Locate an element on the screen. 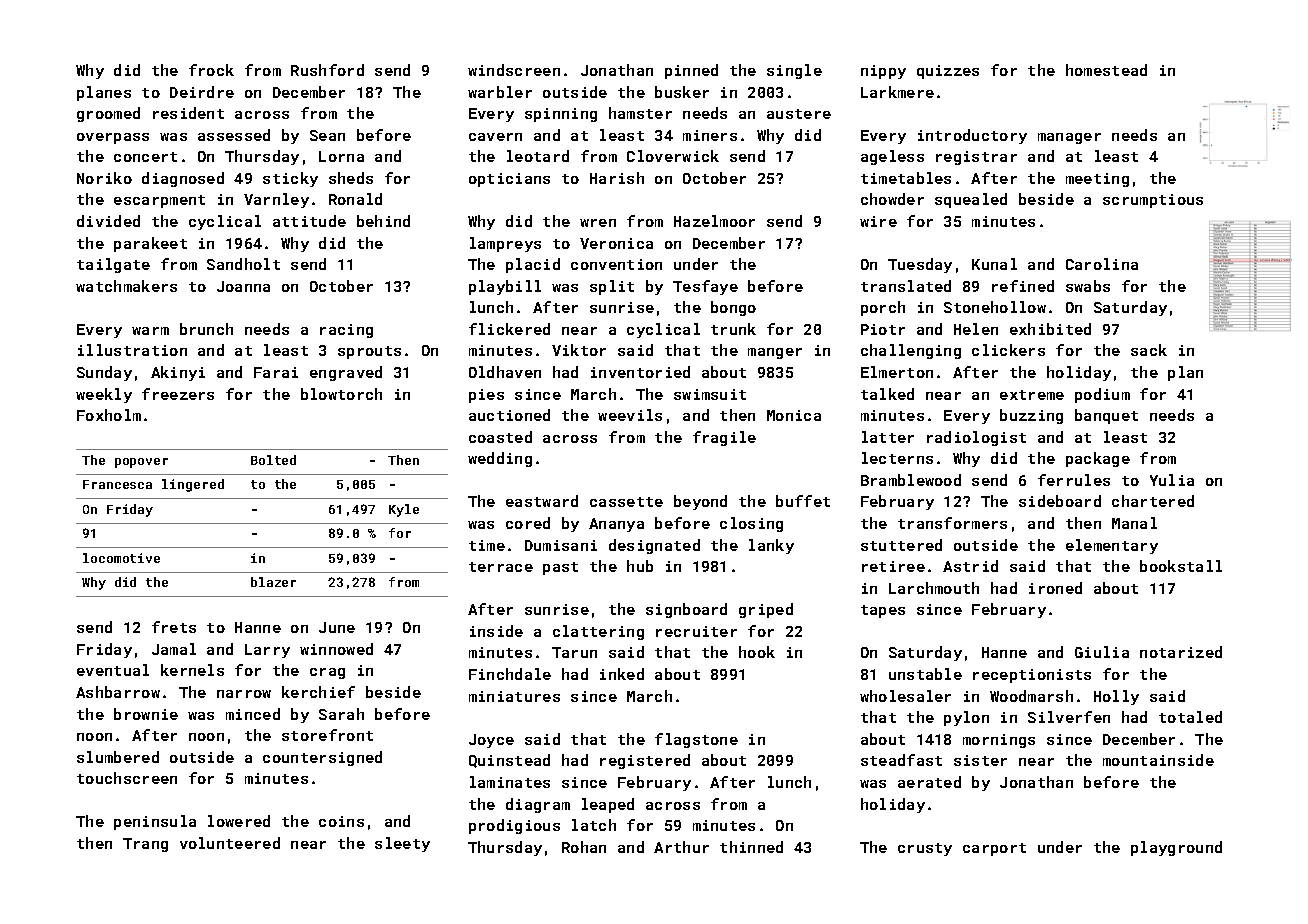 This screenshot has width=1308, height=924. Larry is located at coordinates (267, 651).
